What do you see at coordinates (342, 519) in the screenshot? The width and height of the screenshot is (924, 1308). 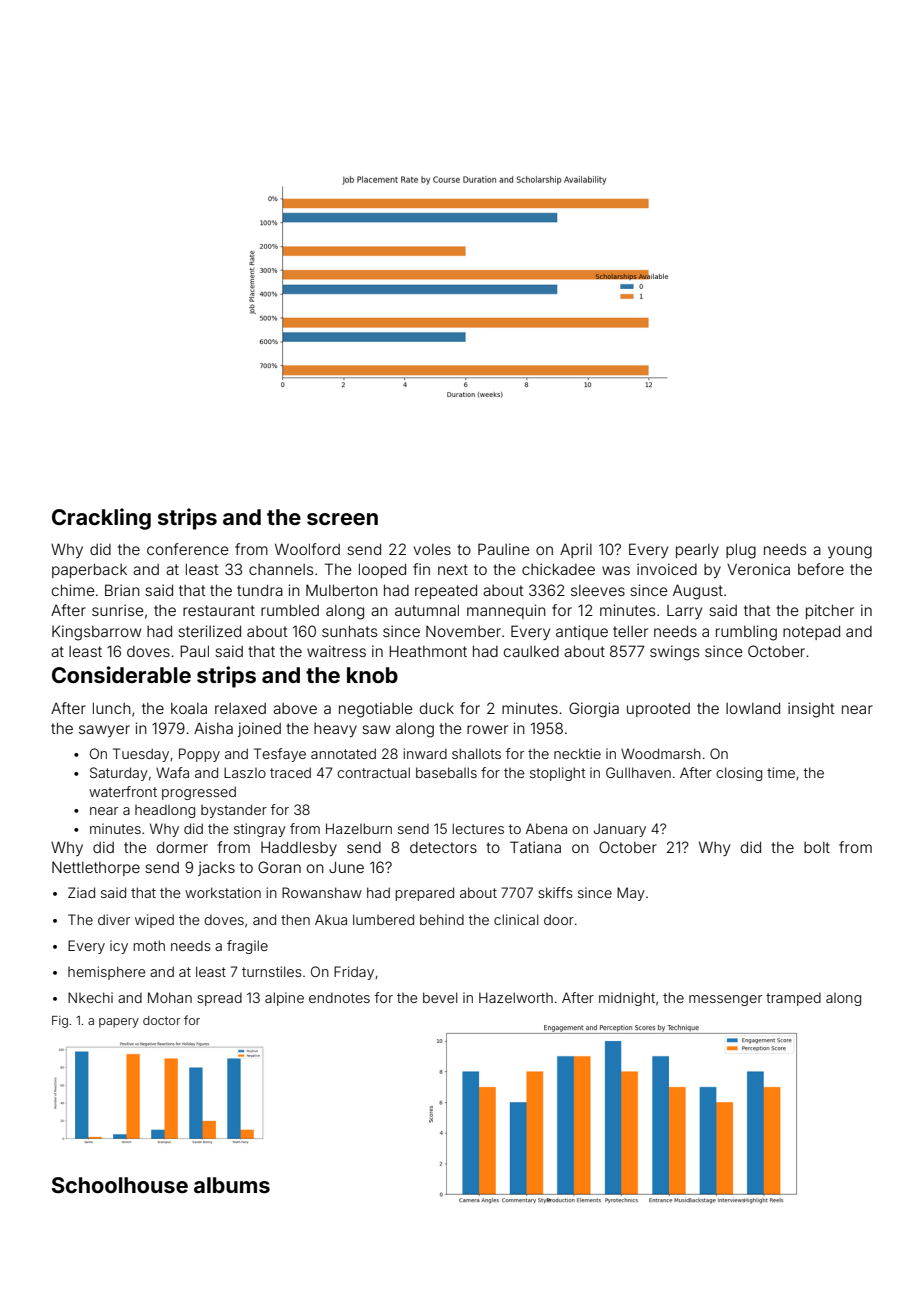 I see `screen` at bounding box center [342, 519].
